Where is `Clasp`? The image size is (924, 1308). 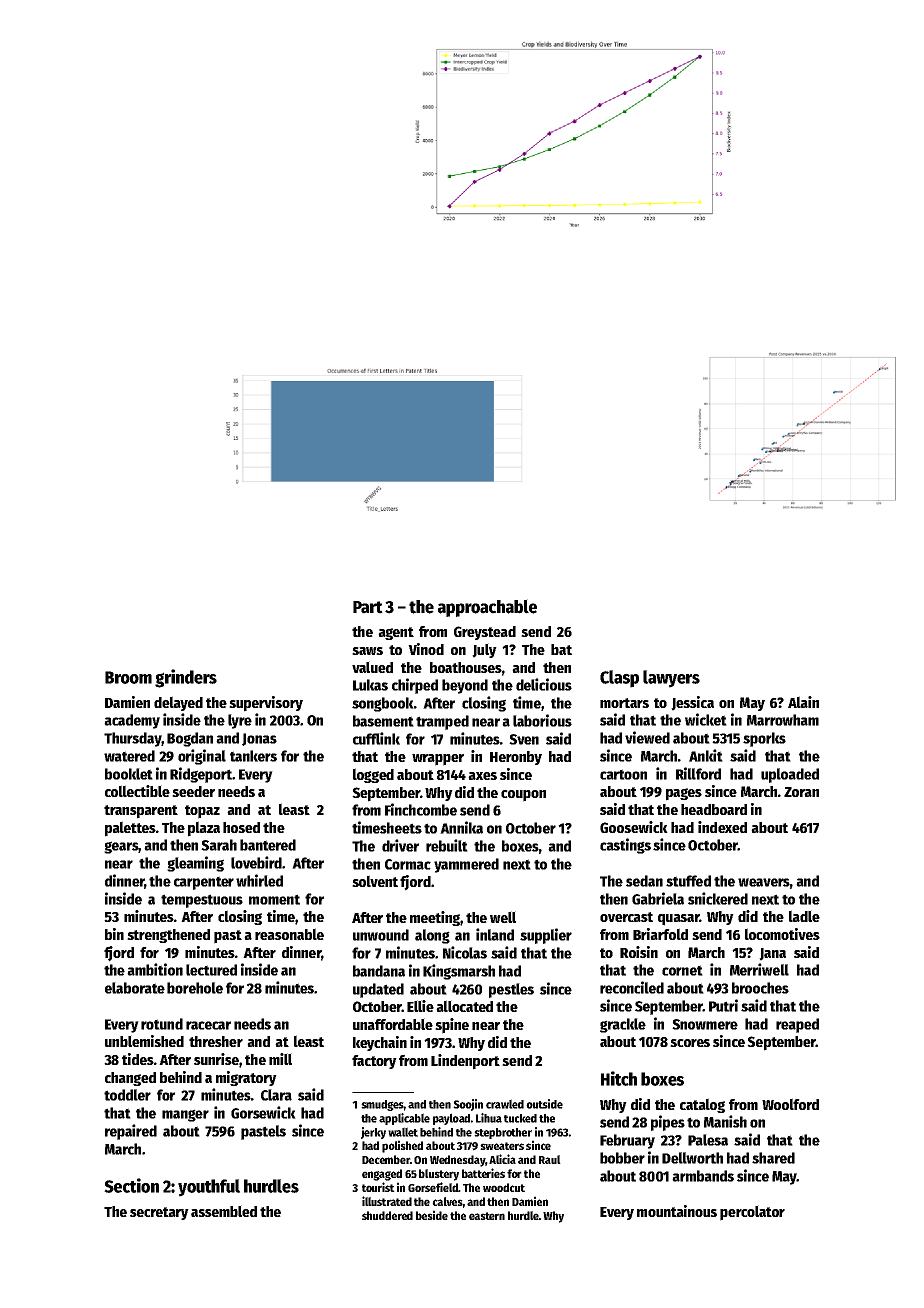
Clasp is located at coordinates (619, 679).
